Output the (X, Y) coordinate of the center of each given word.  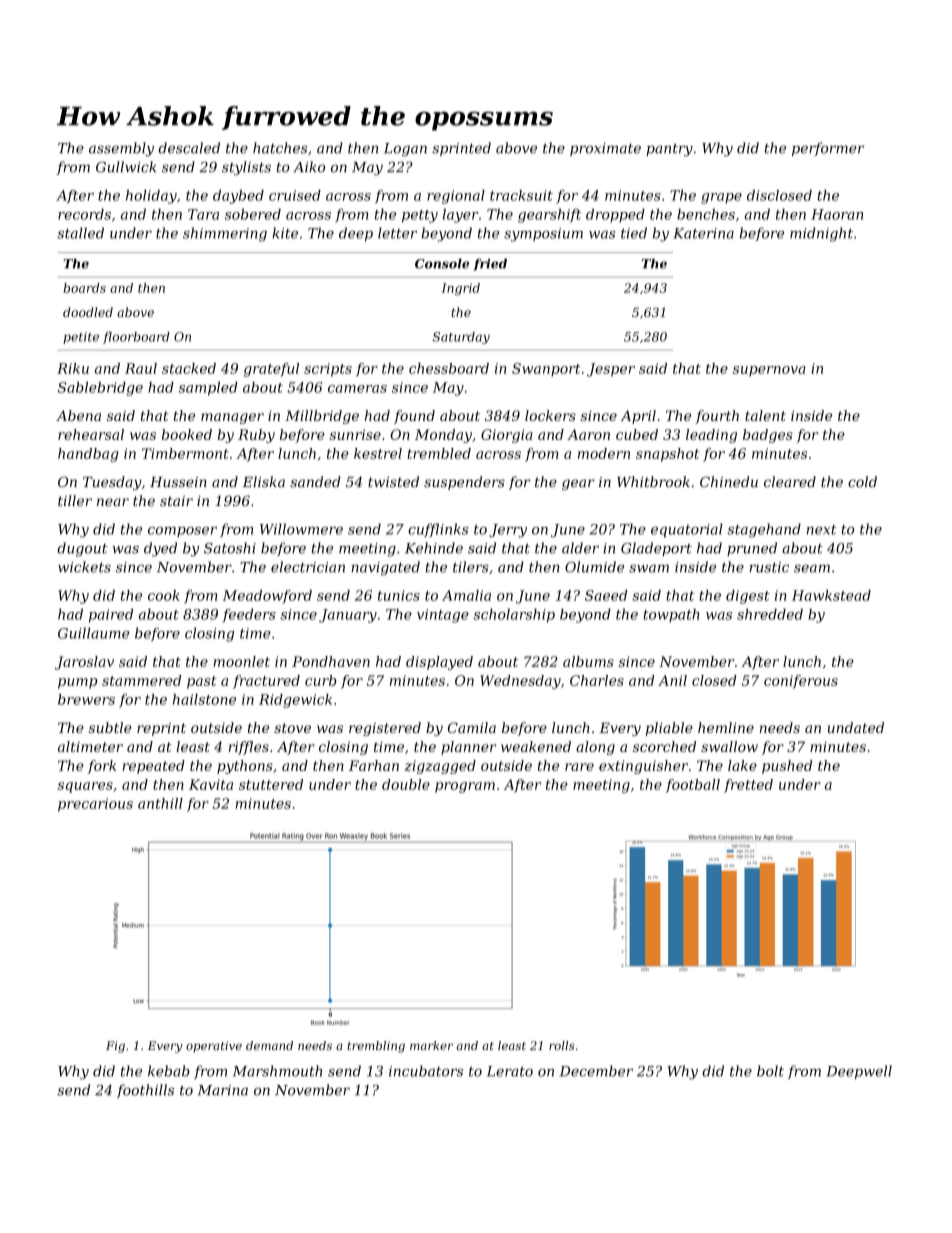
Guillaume (93, 633)
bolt (770, 1071)
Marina (223, 1090)
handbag (88, 455)
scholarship (514, 616)
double (406, 784)
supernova (769, 371)
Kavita (211, 784)
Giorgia (507, 436)
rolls (562, 1045)
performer (828, 149)
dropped (615, 216)
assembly (121, 149)
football (693, 786)
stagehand (764, 530)
